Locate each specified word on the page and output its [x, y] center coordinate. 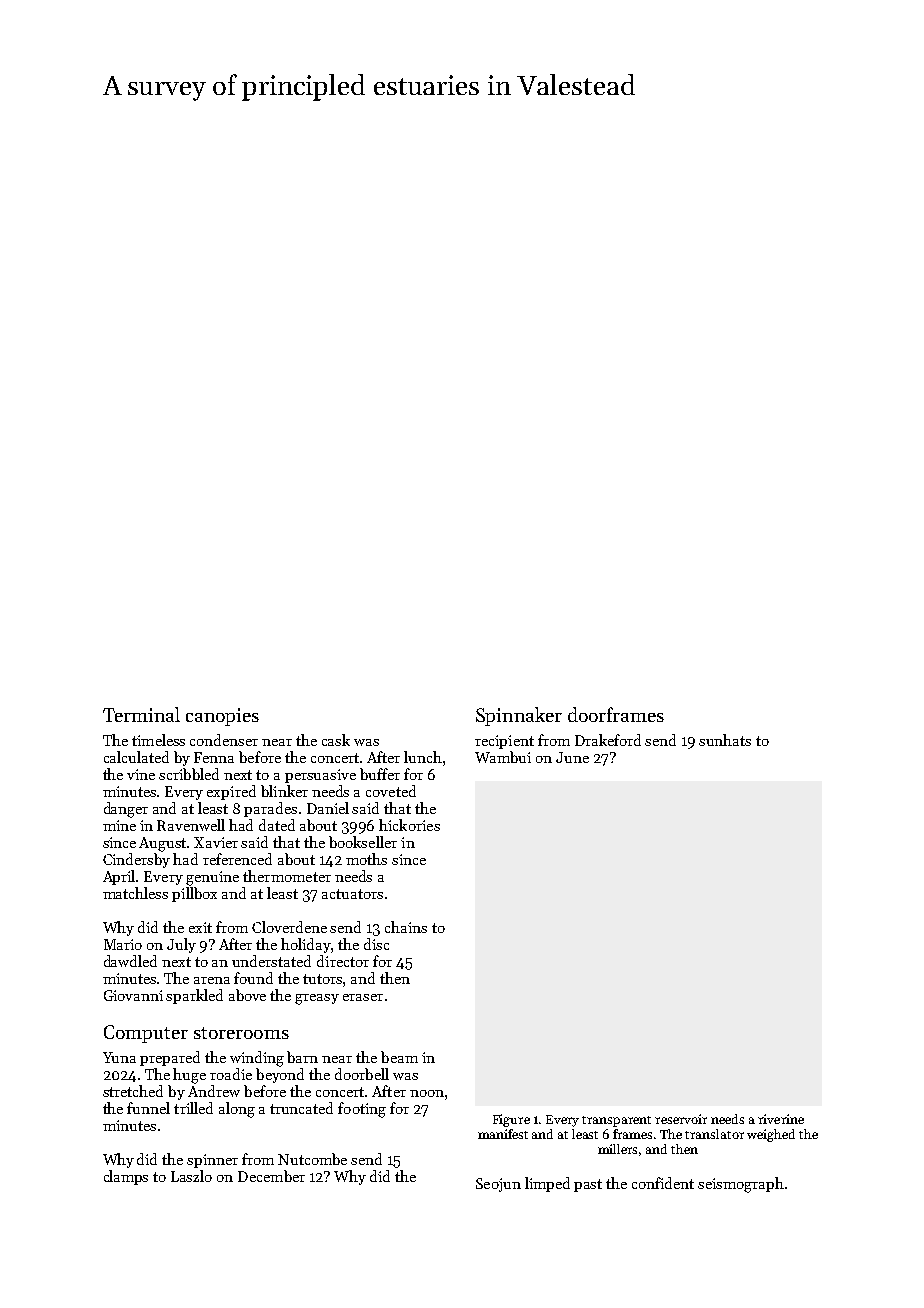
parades [270, 809]
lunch [423, 757]
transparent [616, 1121]
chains [406, 927]
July [181, 945]
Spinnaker [519, 716]
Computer [146, 1034]
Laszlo [191, 1176]
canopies [222, 717]
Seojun [498, 1185]
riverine [781, 1119]
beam [399, 1057]
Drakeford [608, 740]
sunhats [725, 740]
